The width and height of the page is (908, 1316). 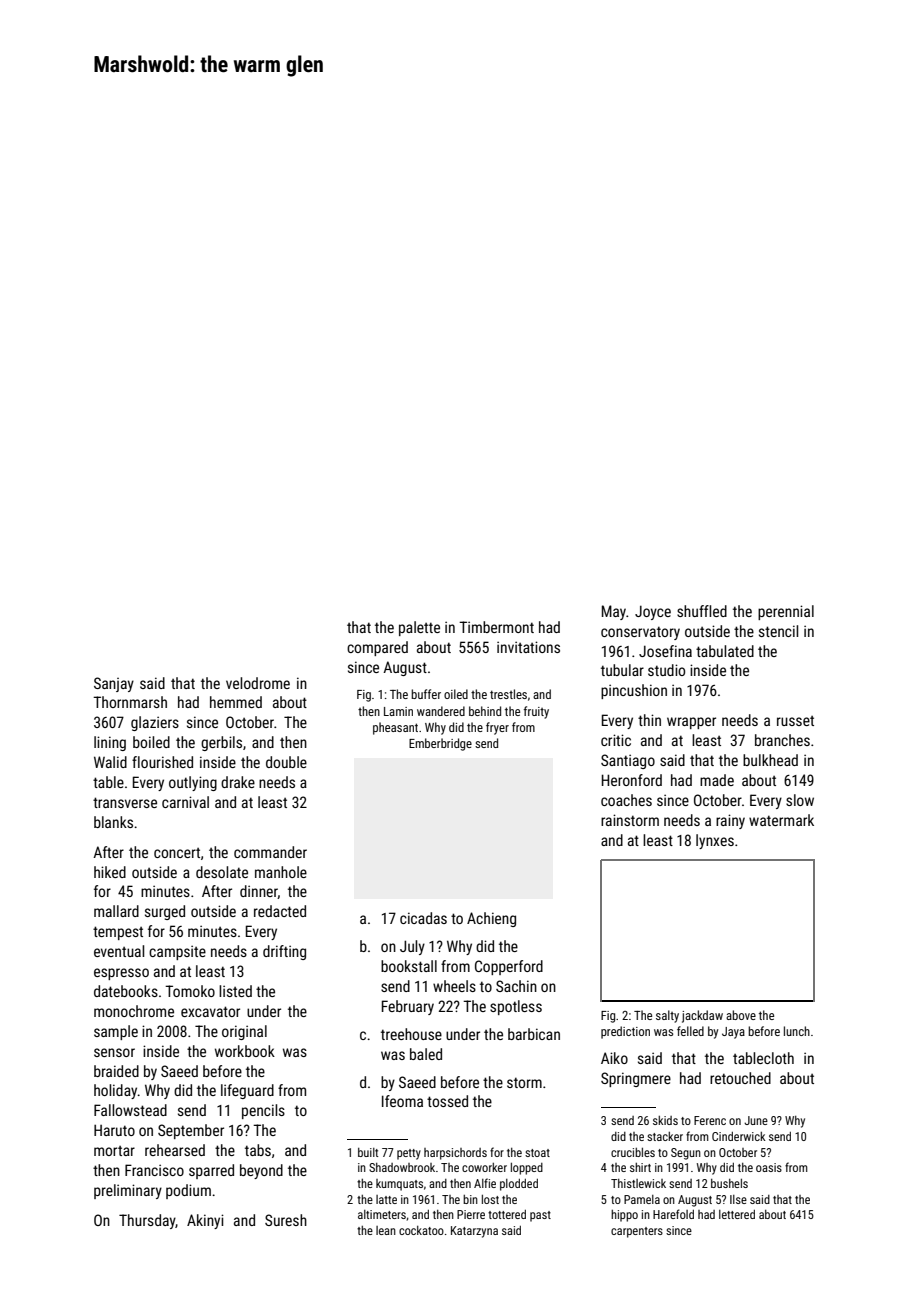 What do you see at coordinates (702, 611) in the page?
I see `shuffled` at bounding box center [702, 611].
